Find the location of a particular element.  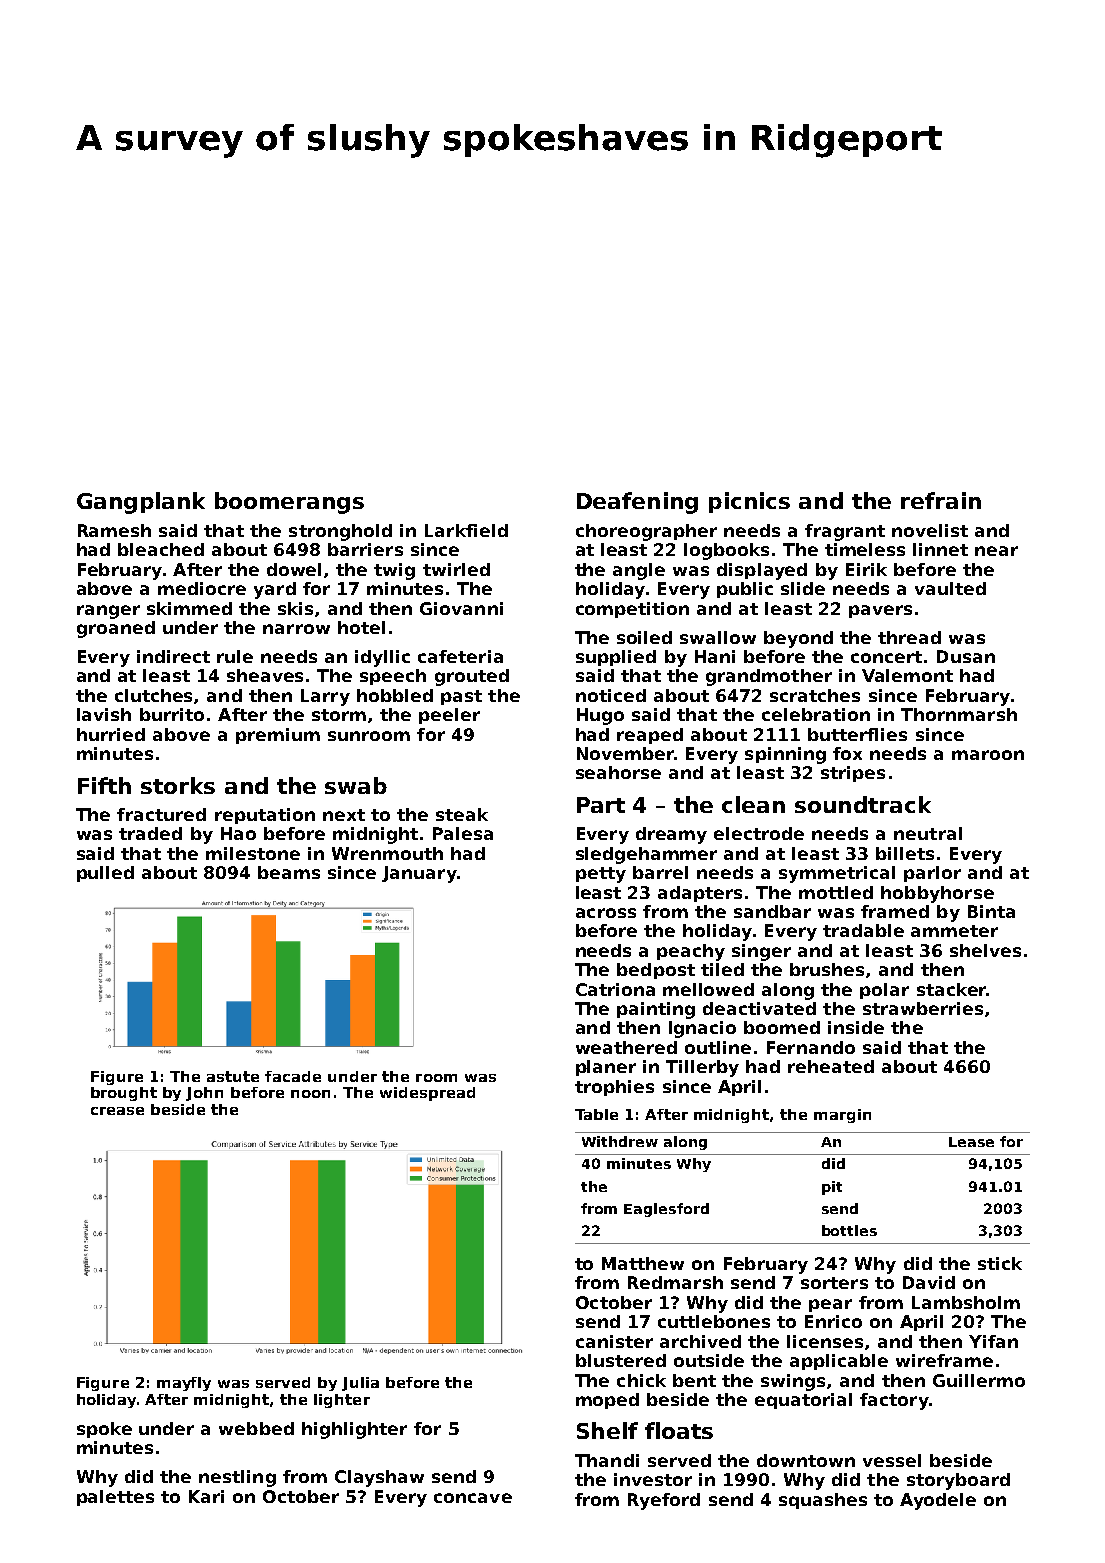

near is located at coordinates (996, 551).
